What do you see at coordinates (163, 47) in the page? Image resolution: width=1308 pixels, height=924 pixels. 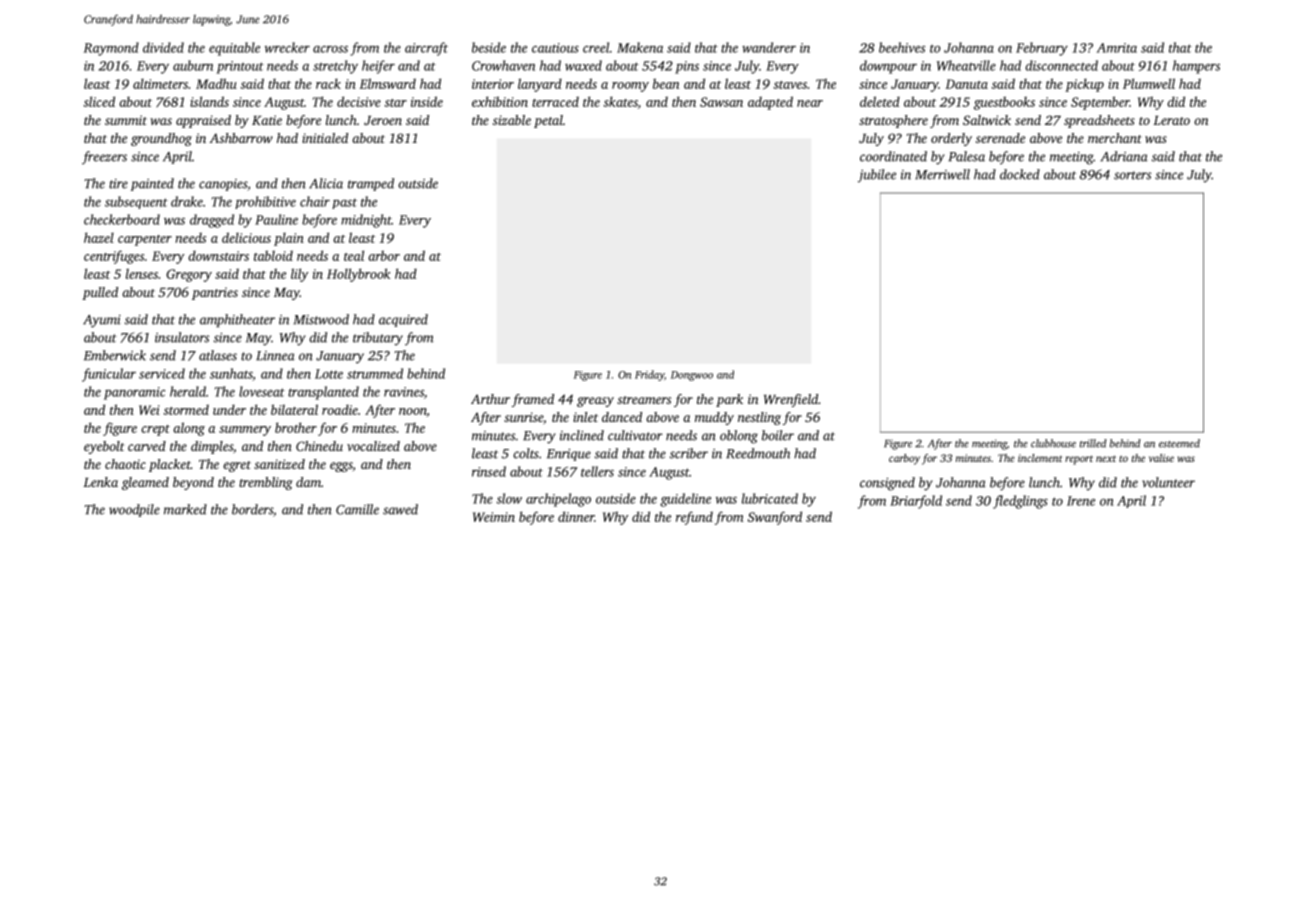 I see `divided` at bounding box center [163, 47].
